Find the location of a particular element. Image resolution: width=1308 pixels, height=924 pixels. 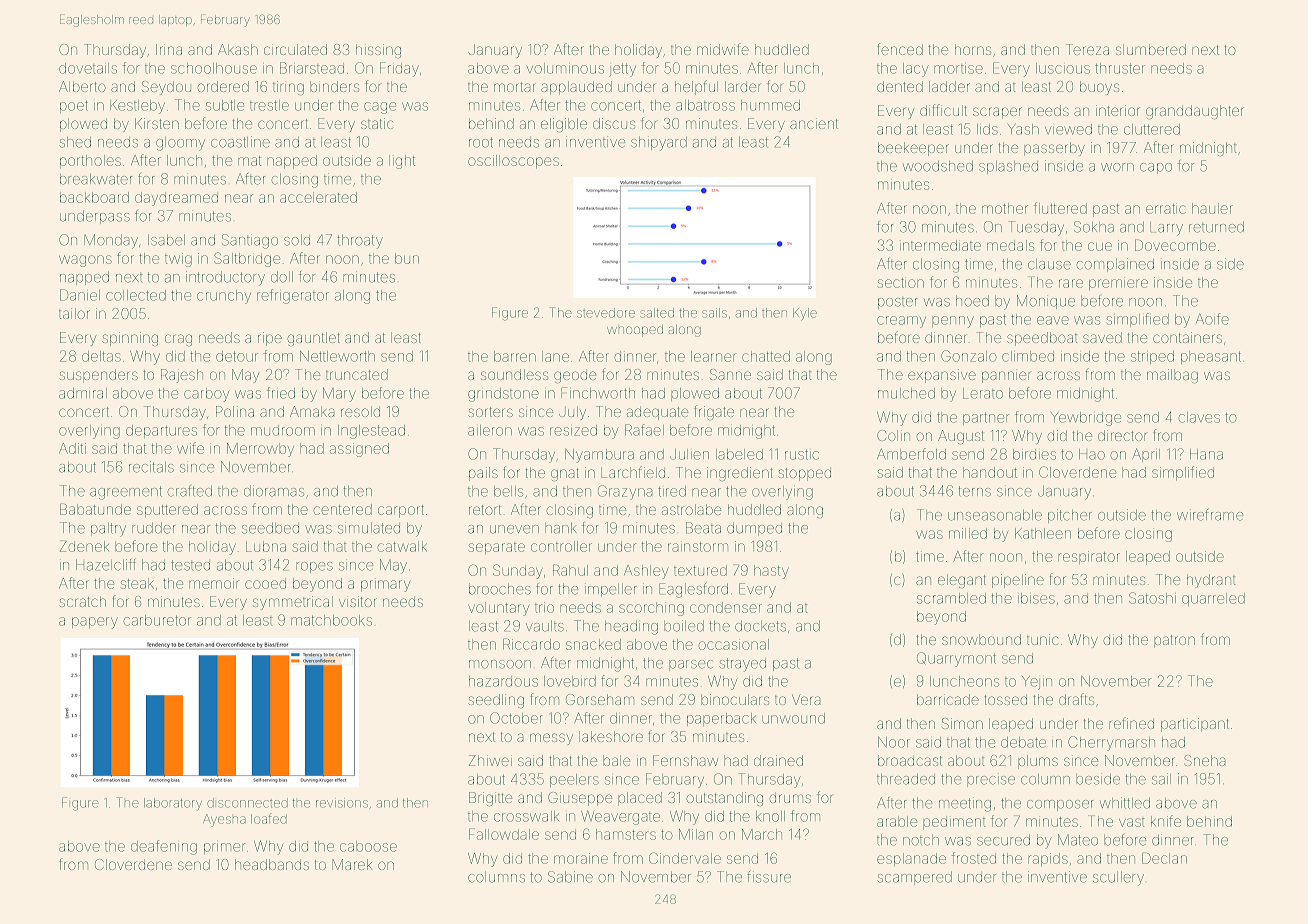

Amberfold is located at coordinates (911, 454).
